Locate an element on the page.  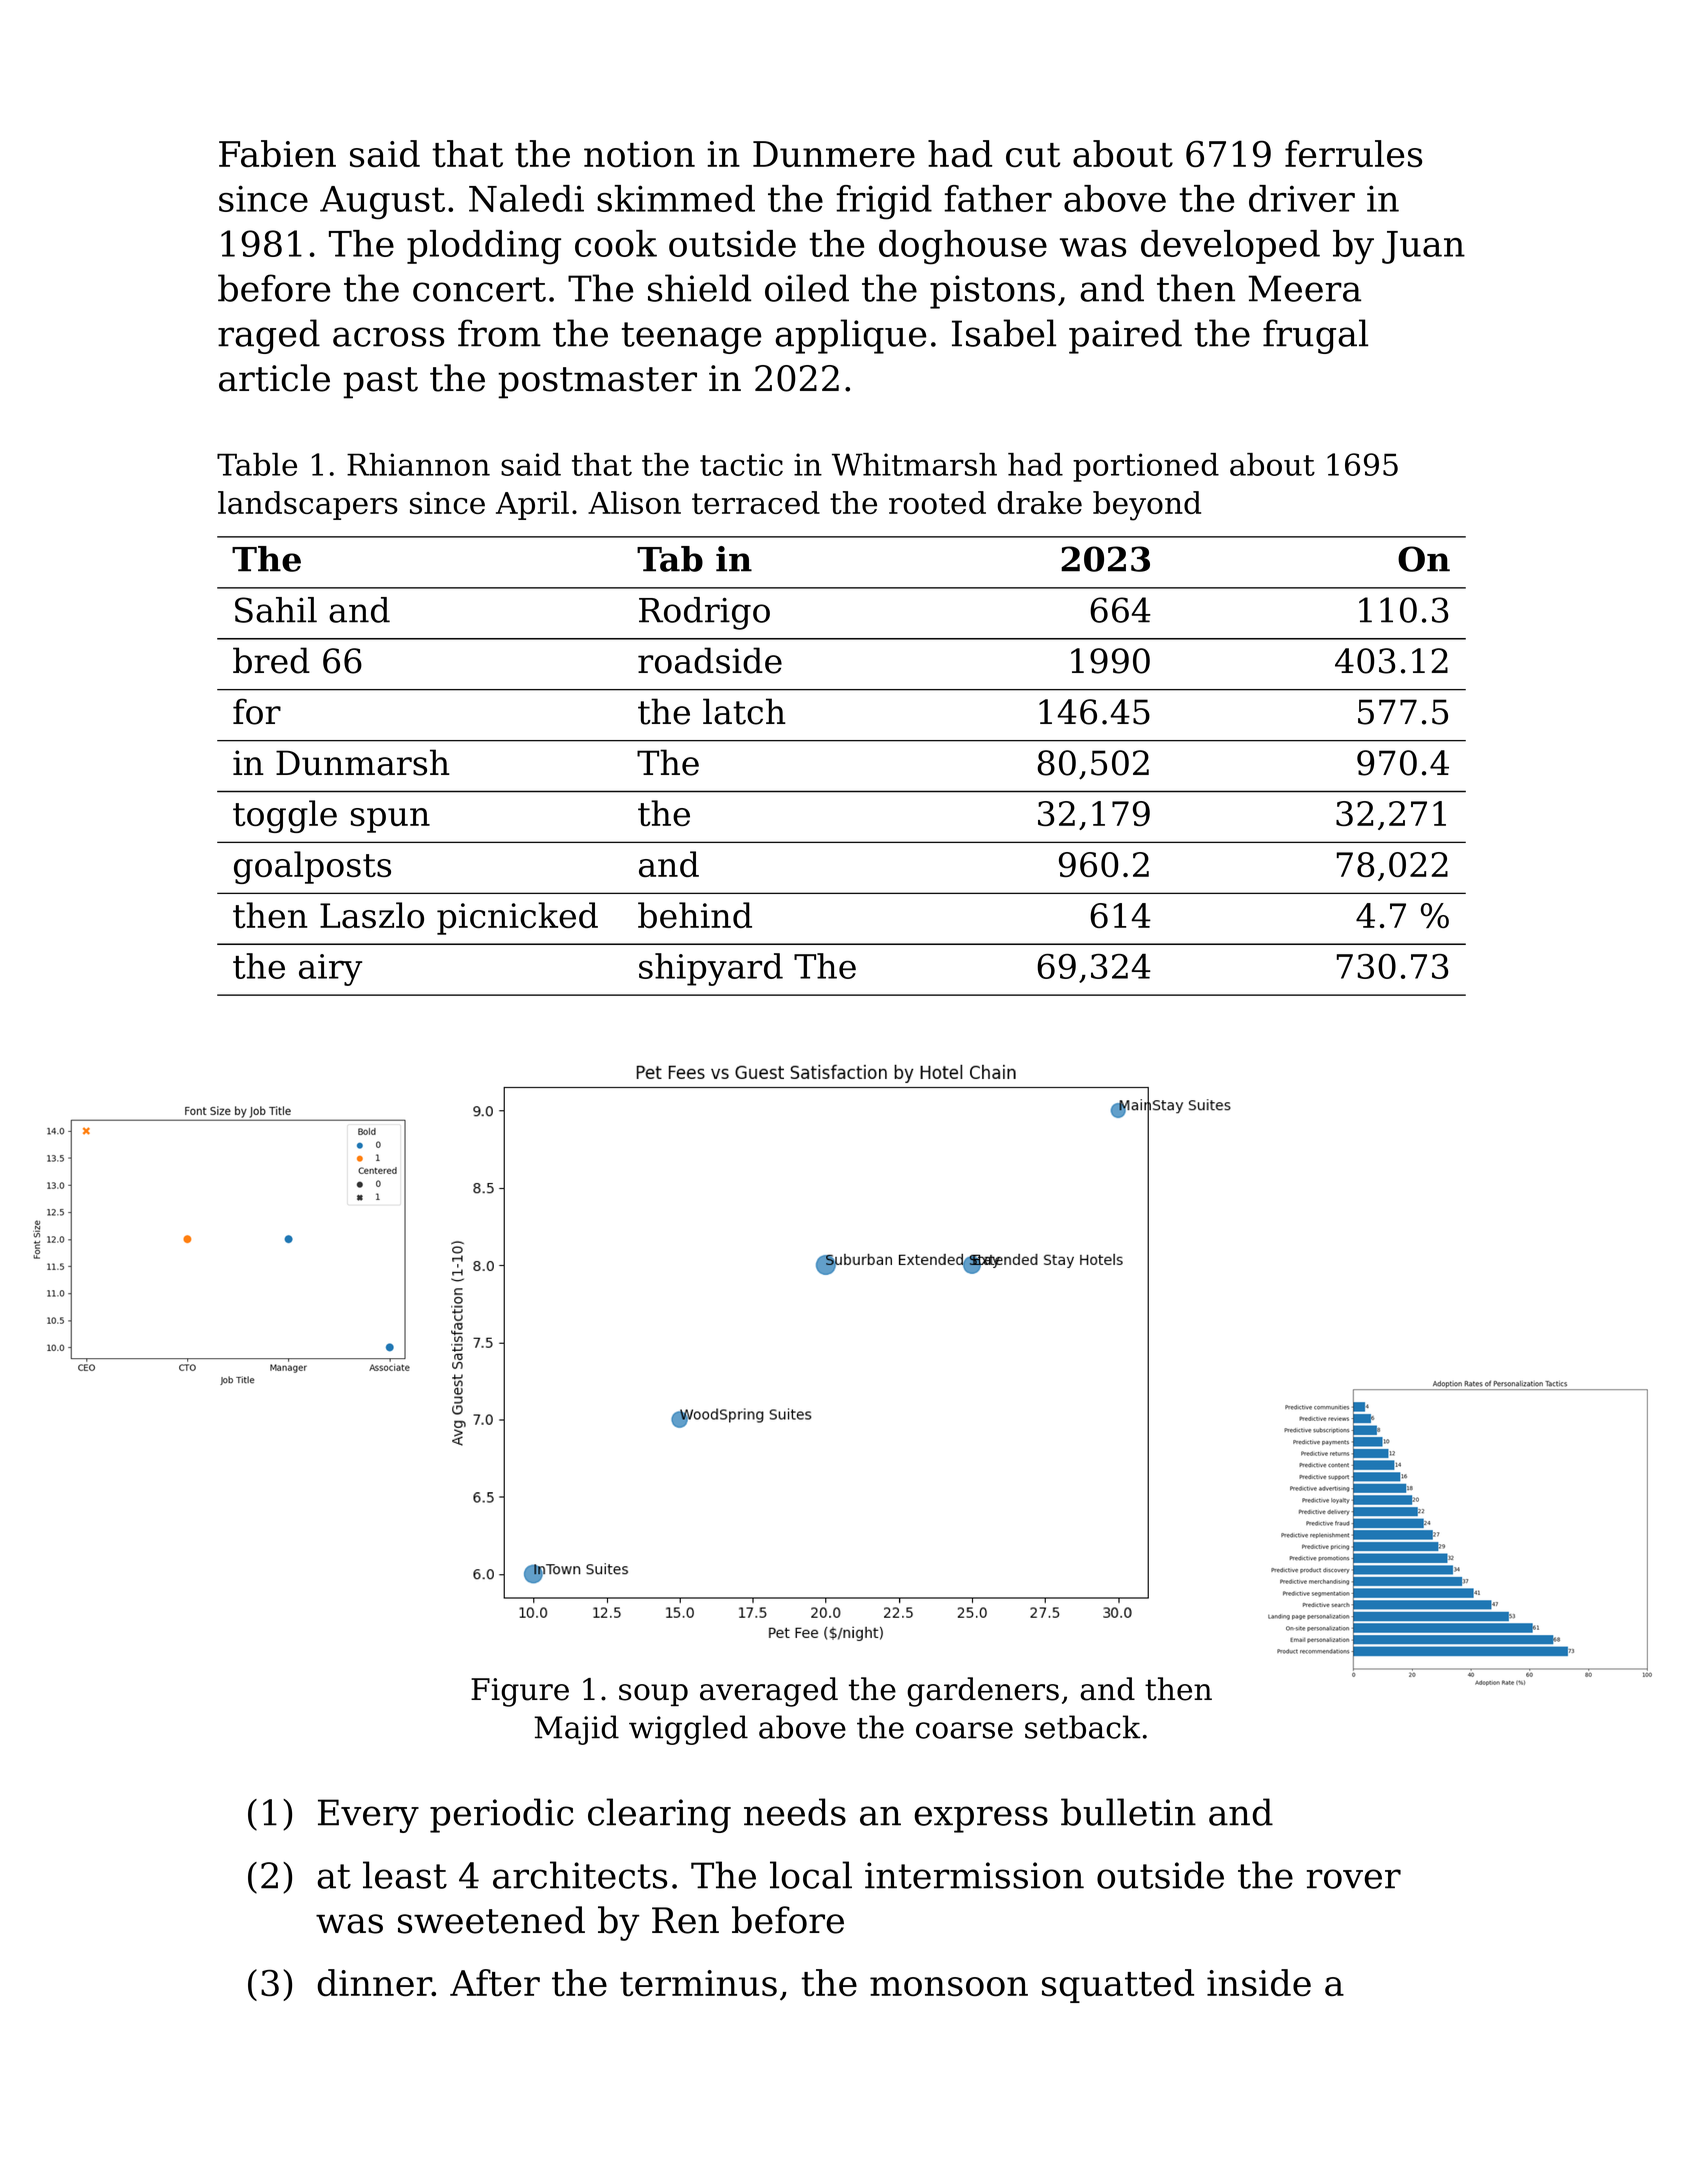
inside is located at coordinates (1259, 1982).
